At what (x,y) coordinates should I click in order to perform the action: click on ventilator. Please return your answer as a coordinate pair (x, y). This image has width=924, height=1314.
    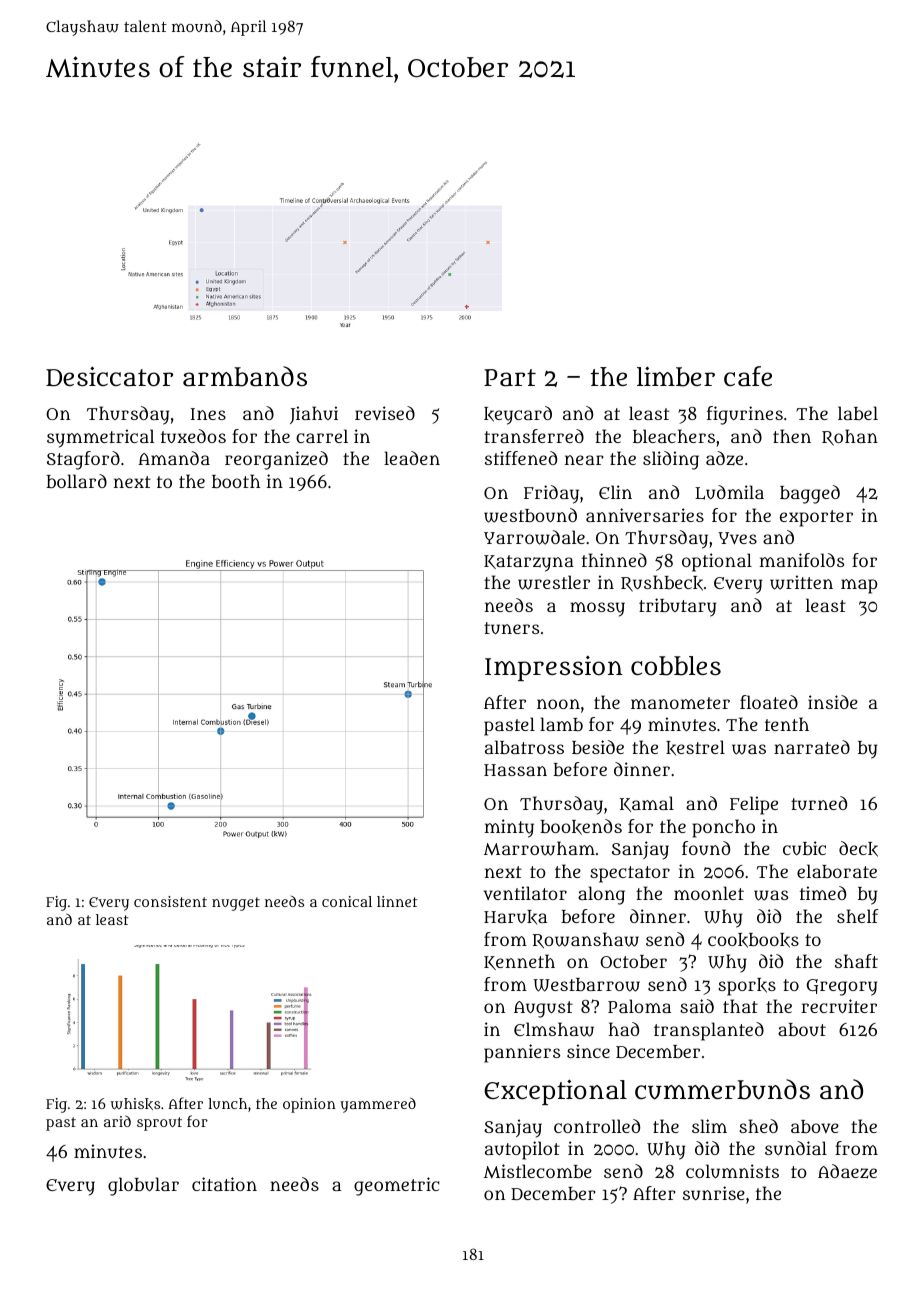
    Looking at the image, I should click on (525, 893).
